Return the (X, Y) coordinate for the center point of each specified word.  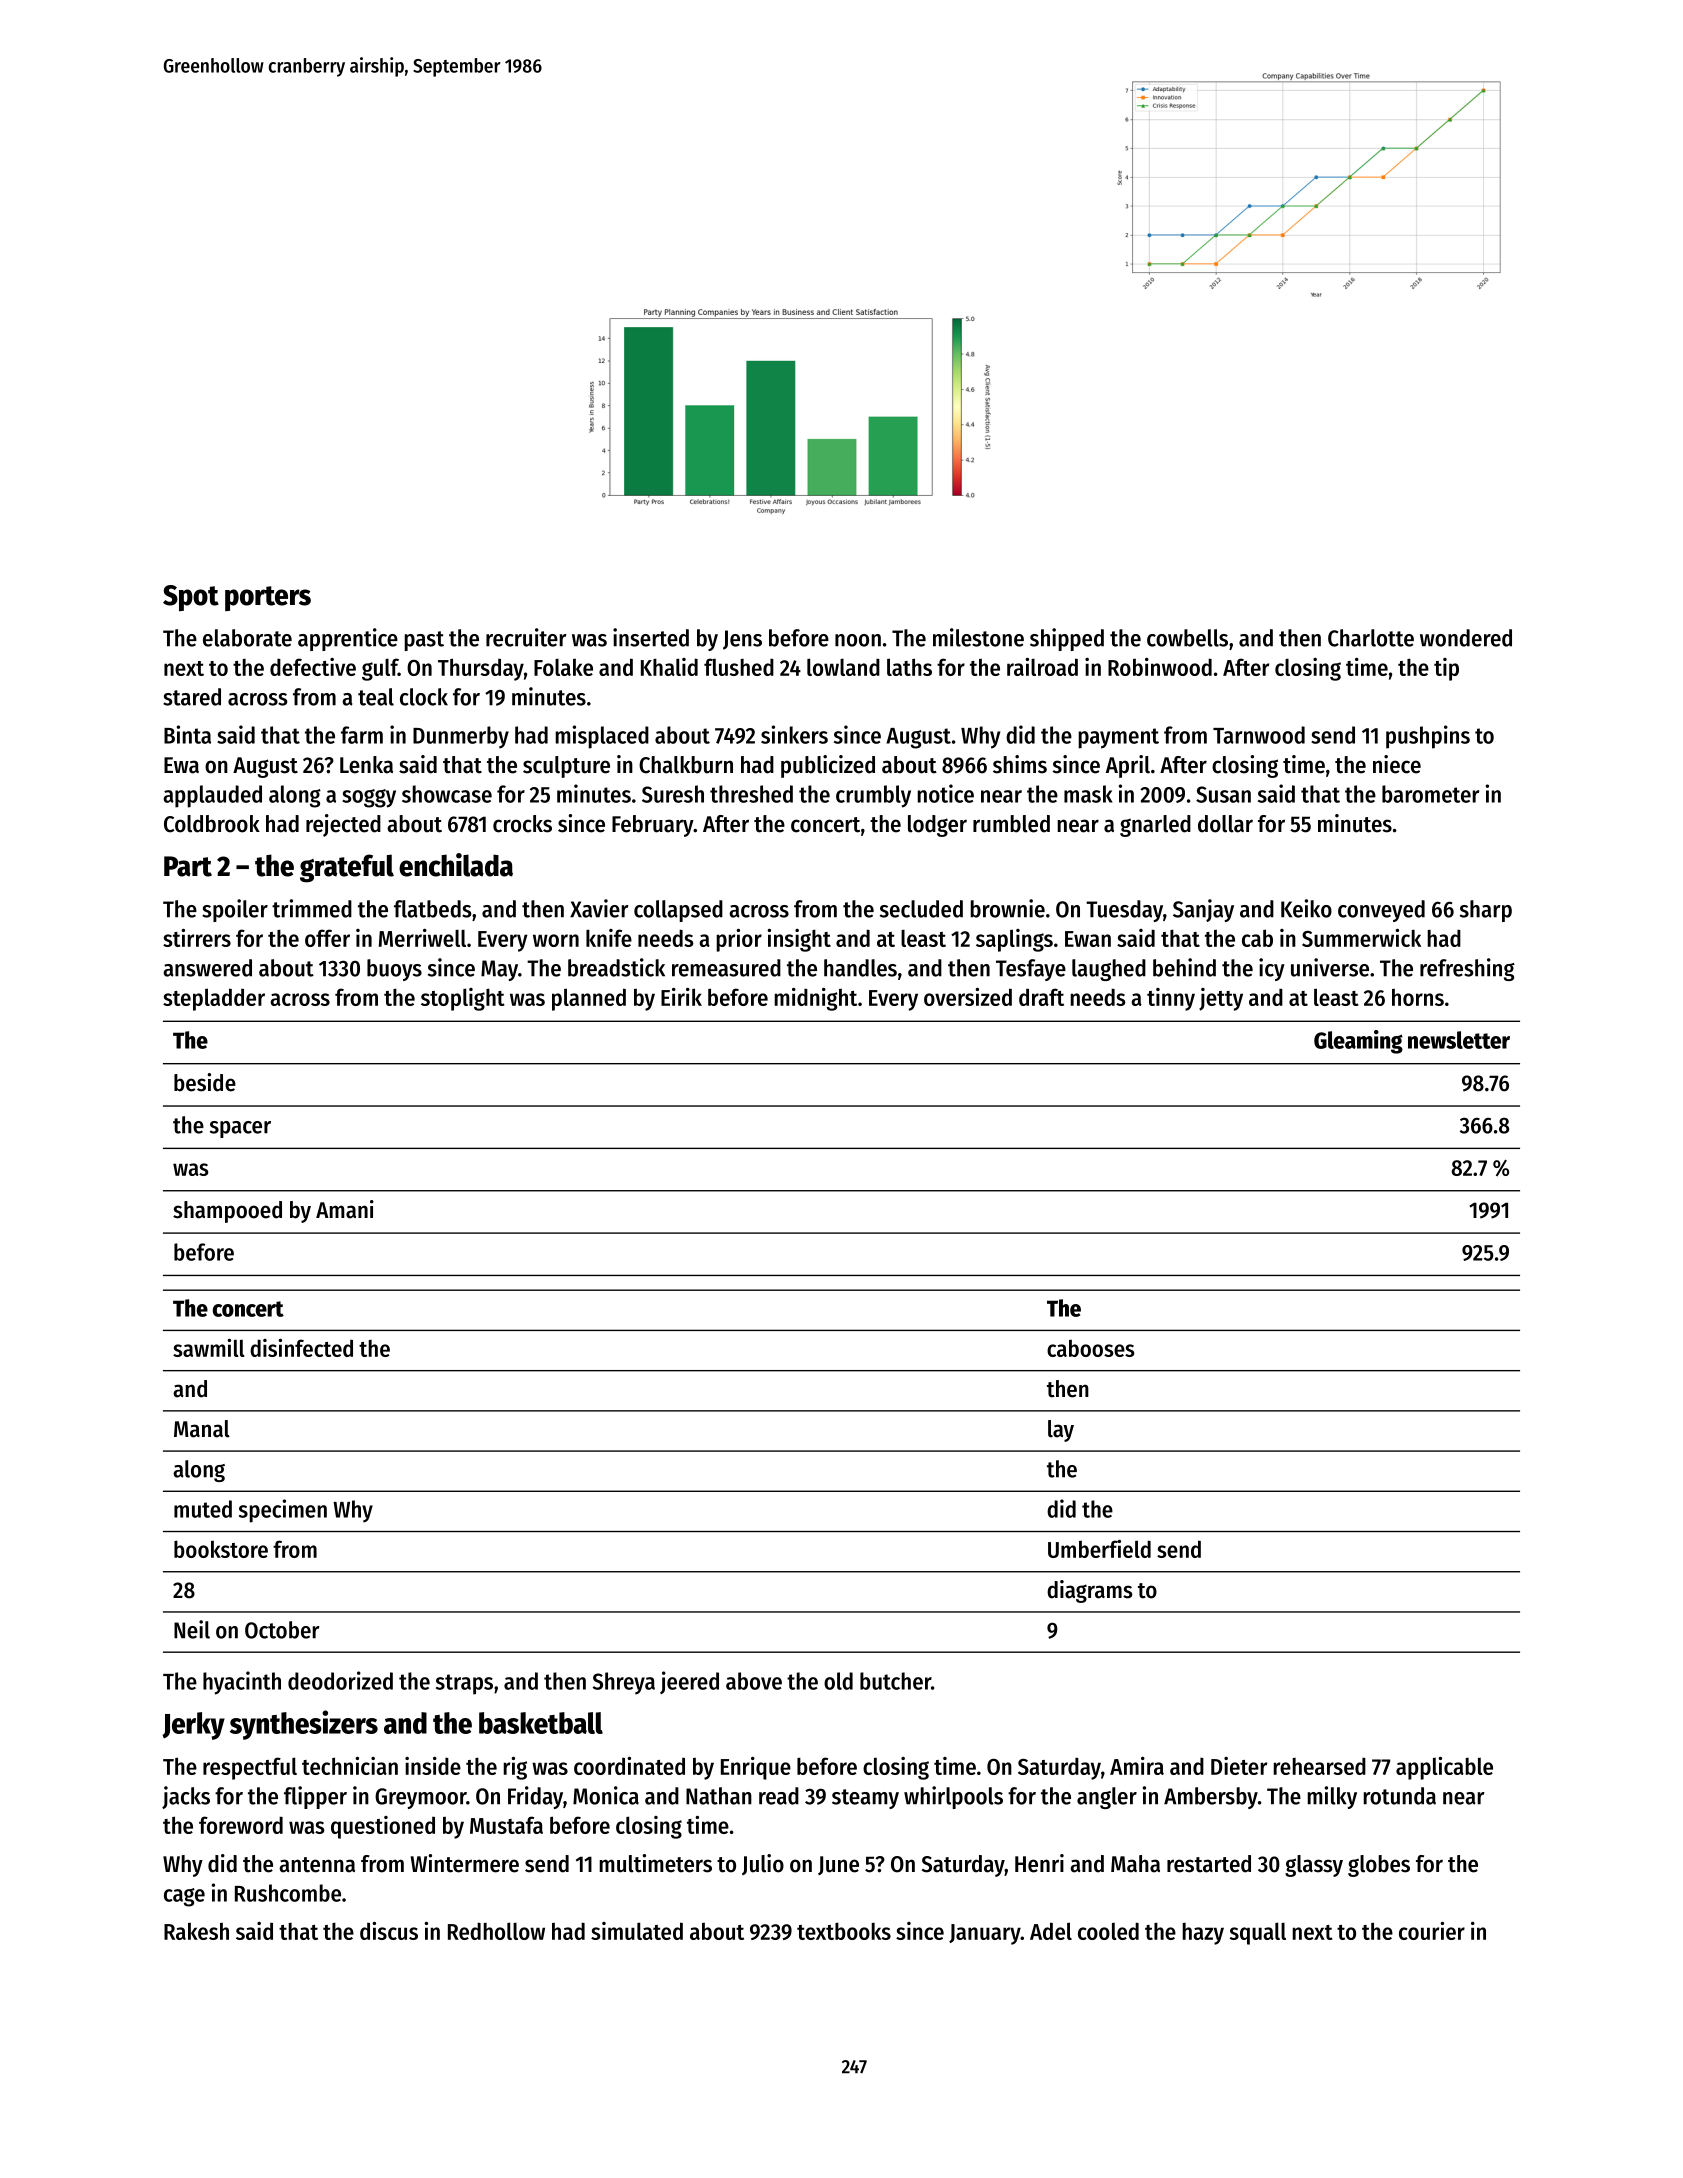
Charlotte (1371, 638)
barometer (1430, 794)
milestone (978, 637)
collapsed (678, 911)
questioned (383, 1827)
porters (268, 598)
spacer (240, 1129)
